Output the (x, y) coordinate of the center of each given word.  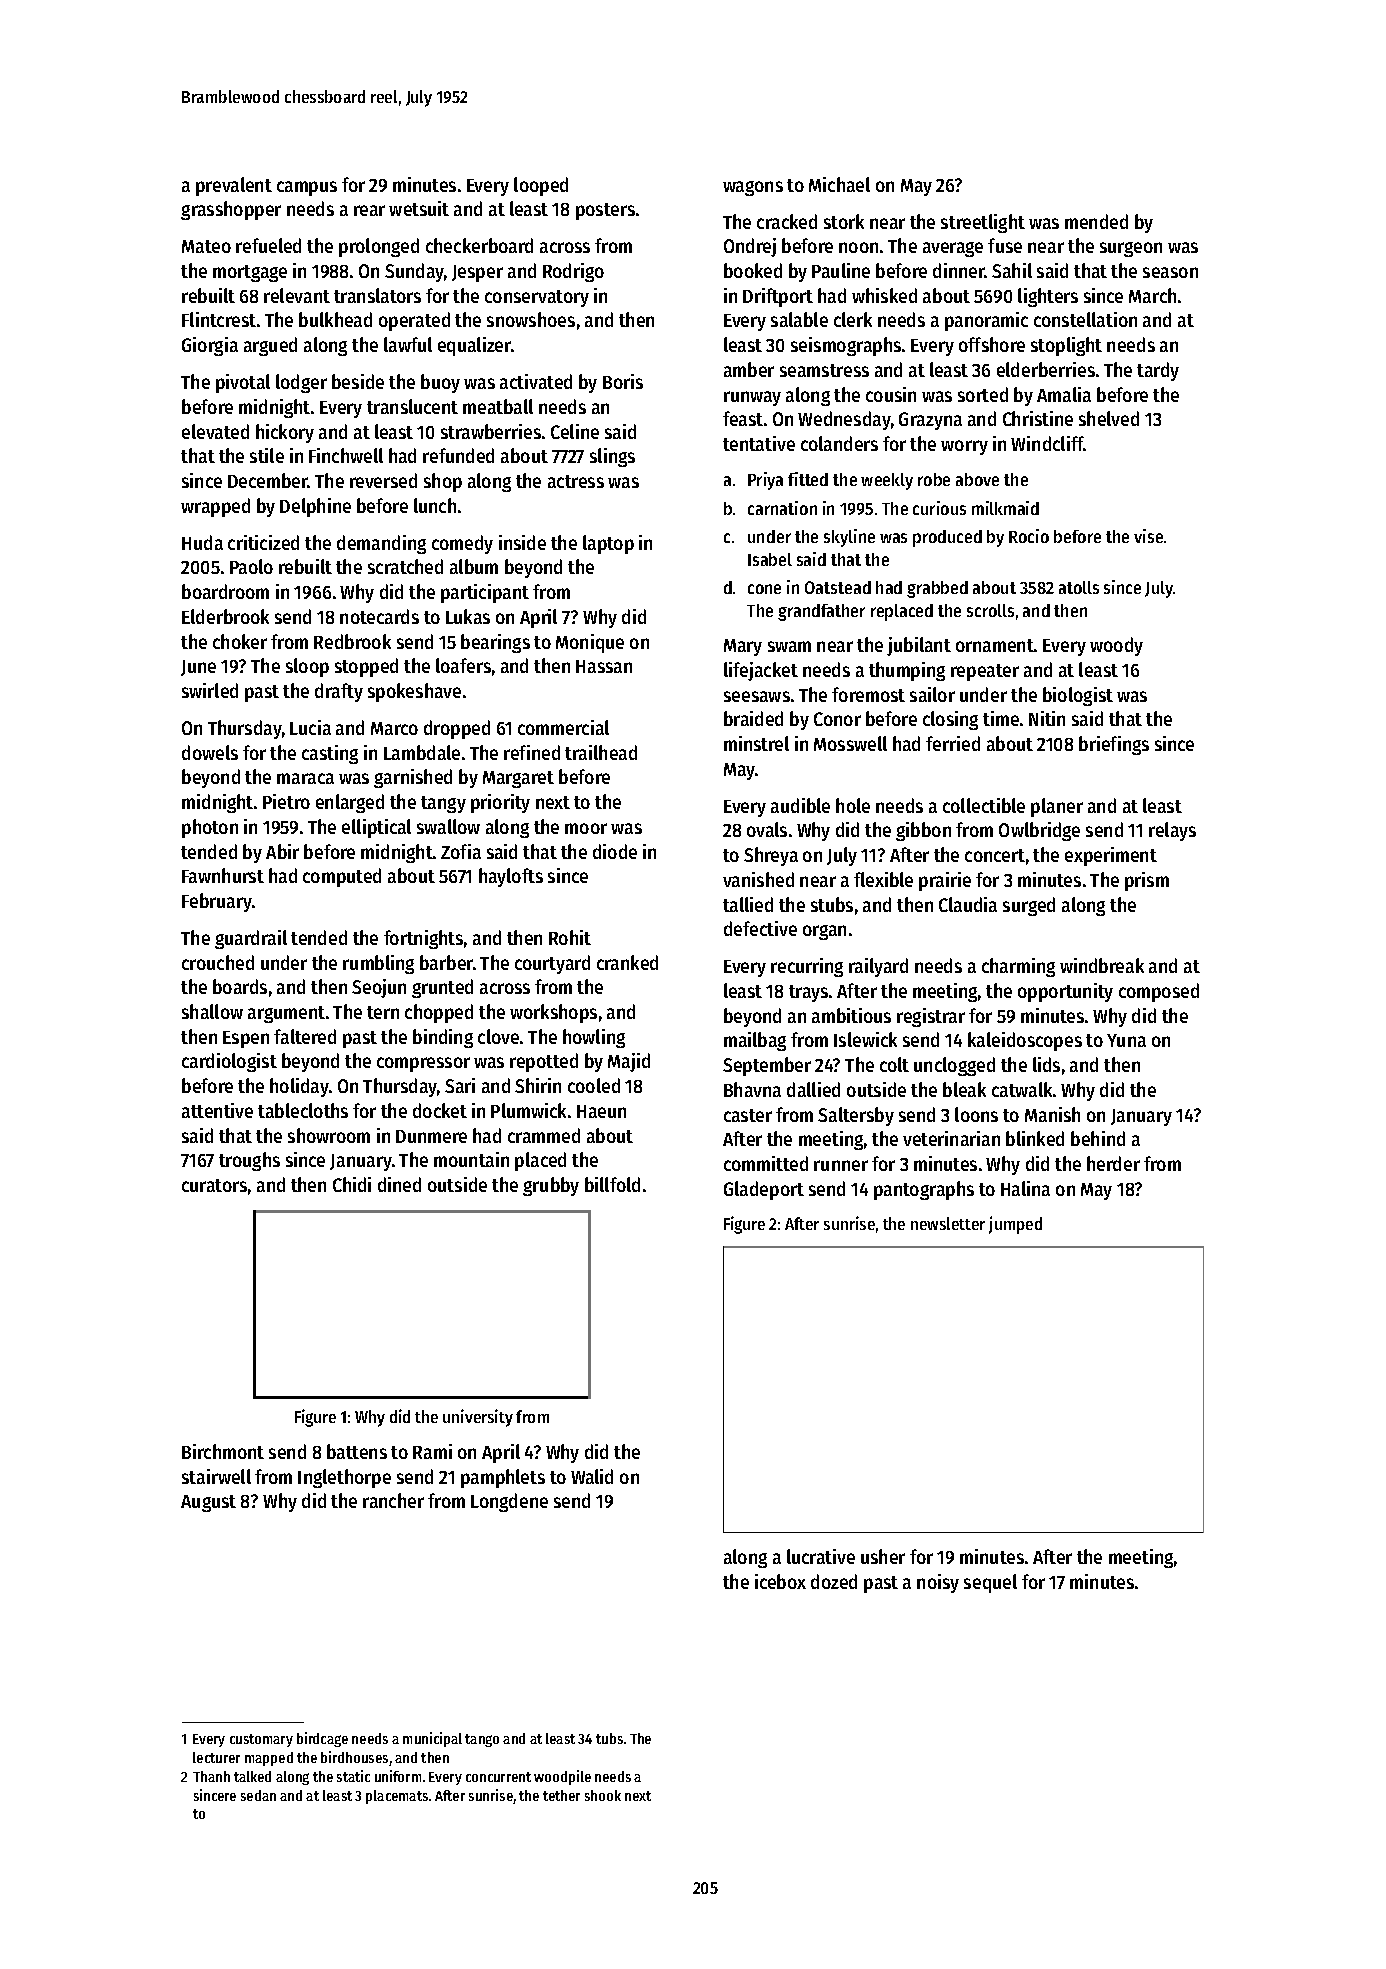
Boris (623, 381)
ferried (953, 743)
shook (603, 1795)
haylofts (511, 877)
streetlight (983, 223)
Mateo (206, 246)
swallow (448, 826)
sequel (990, 1583)
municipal (432, 1739)
